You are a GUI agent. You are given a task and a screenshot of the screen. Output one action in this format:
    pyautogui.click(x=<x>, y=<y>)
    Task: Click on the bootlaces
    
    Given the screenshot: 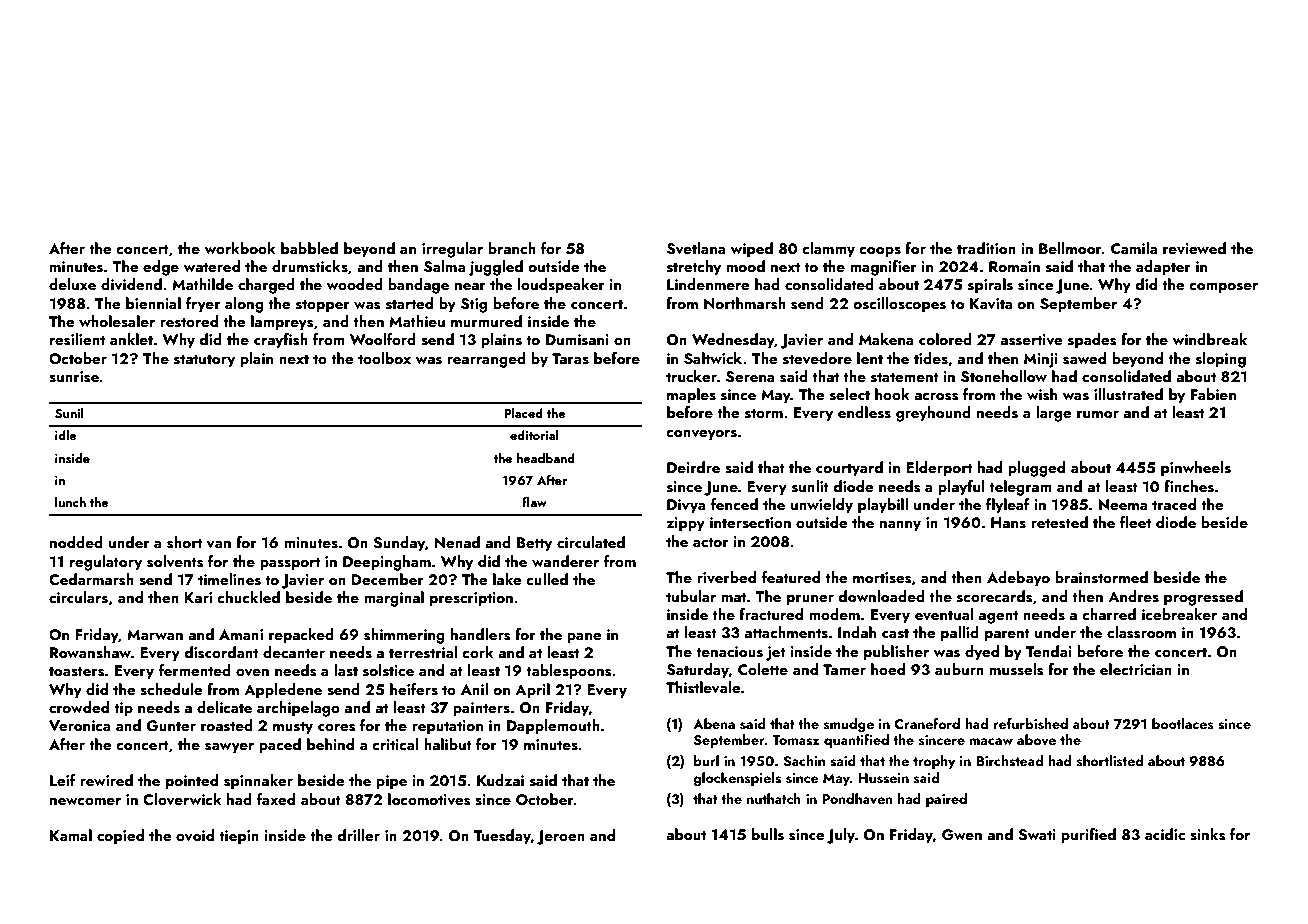 What is the action you would take?
    pyautogui.click(x=1183, y=724)
